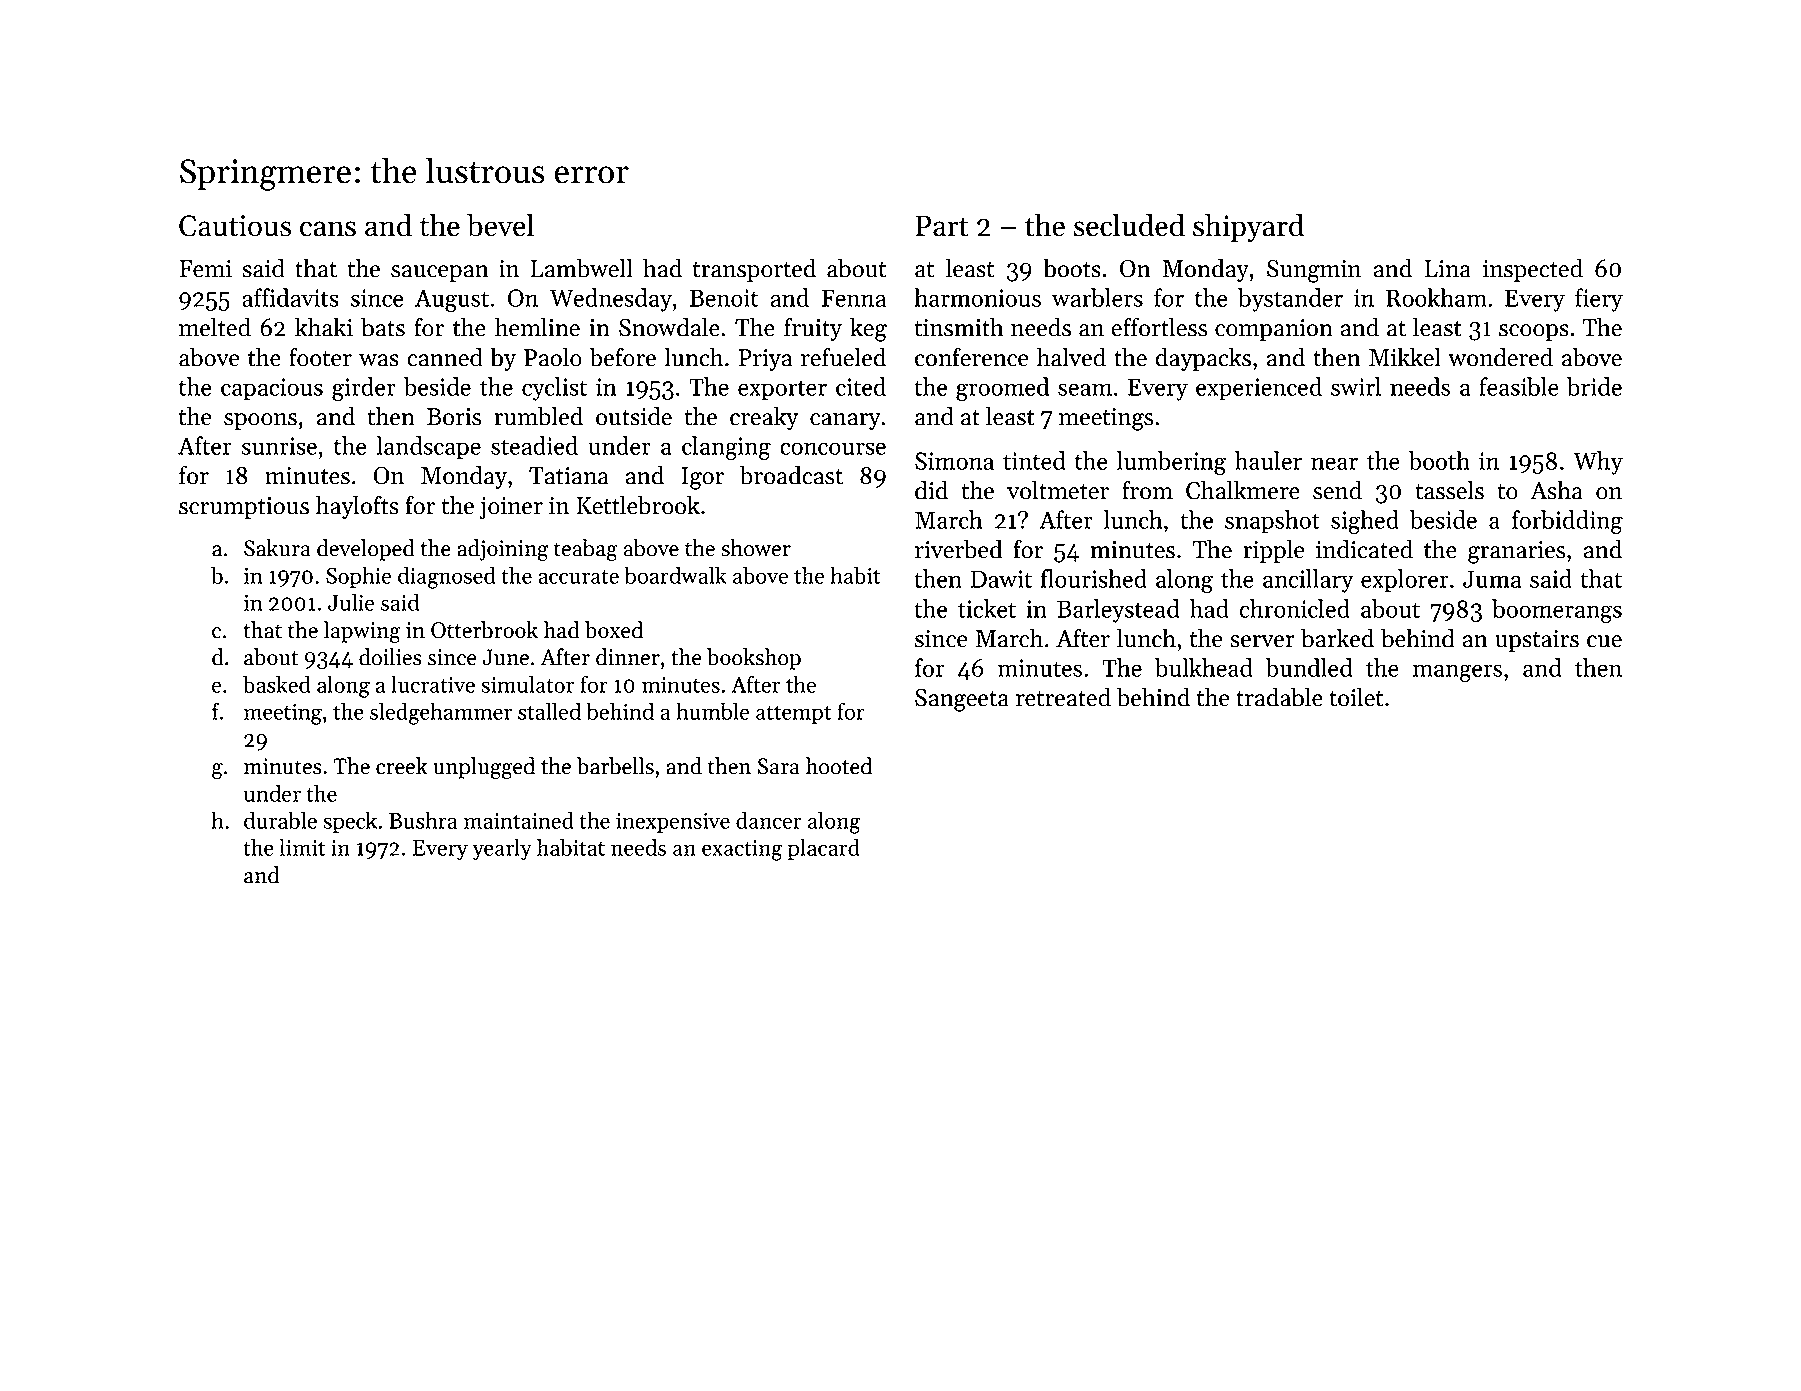 This document has height=1391, width=1801. Describe the element at coordinates (205, 269) in the document. I see `Femi` at that location.
